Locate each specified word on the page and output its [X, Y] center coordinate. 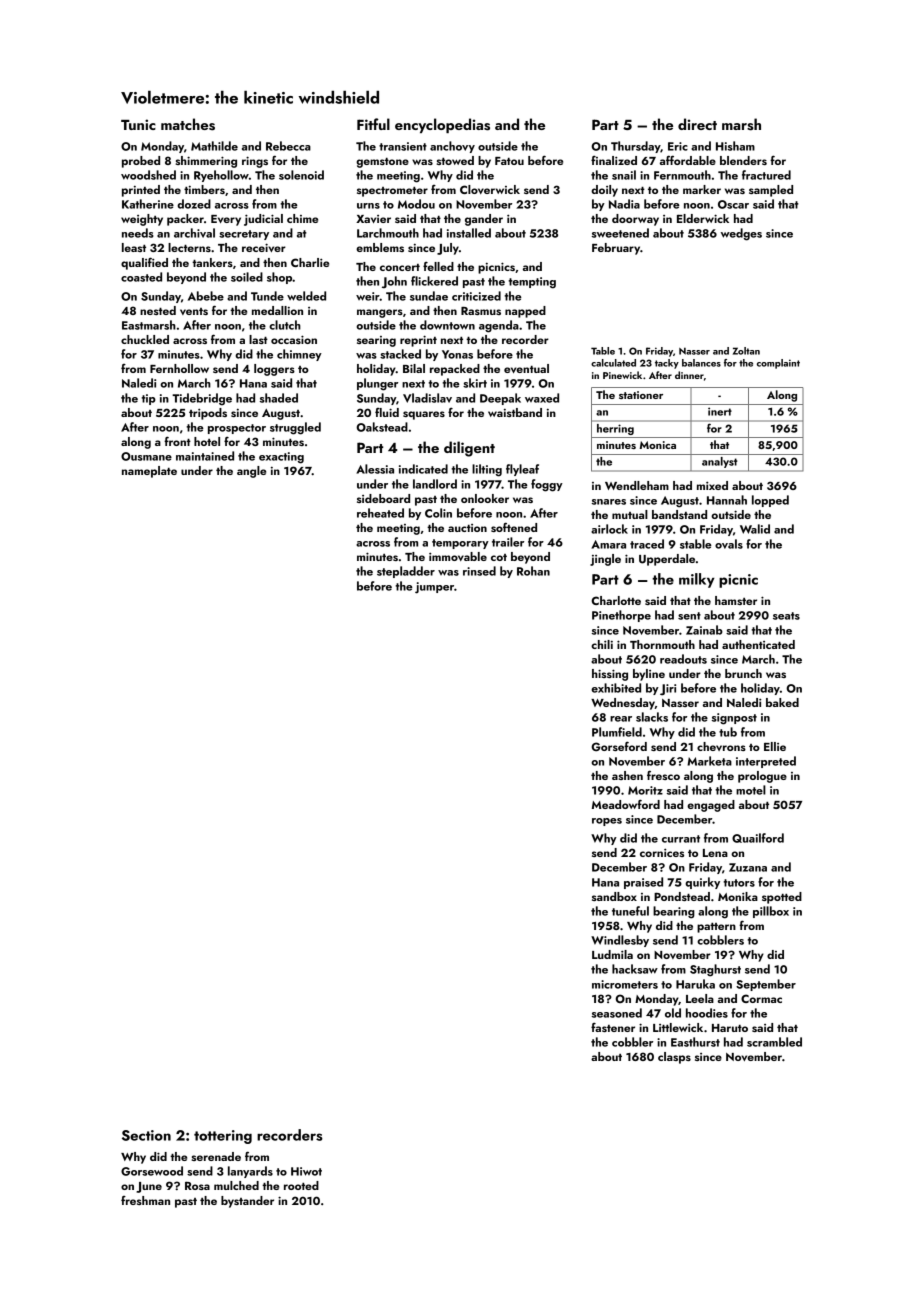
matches [188, 124]
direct [697, 124]
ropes [607, 822]
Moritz [645, 790]
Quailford [758, 838]
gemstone [382, 163]
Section [146, 1135]
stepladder [406, 572]
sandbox [614, 896]
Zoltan [746, 351]
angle [251, 472]
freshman [145, 1200]
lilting [487, 470]
